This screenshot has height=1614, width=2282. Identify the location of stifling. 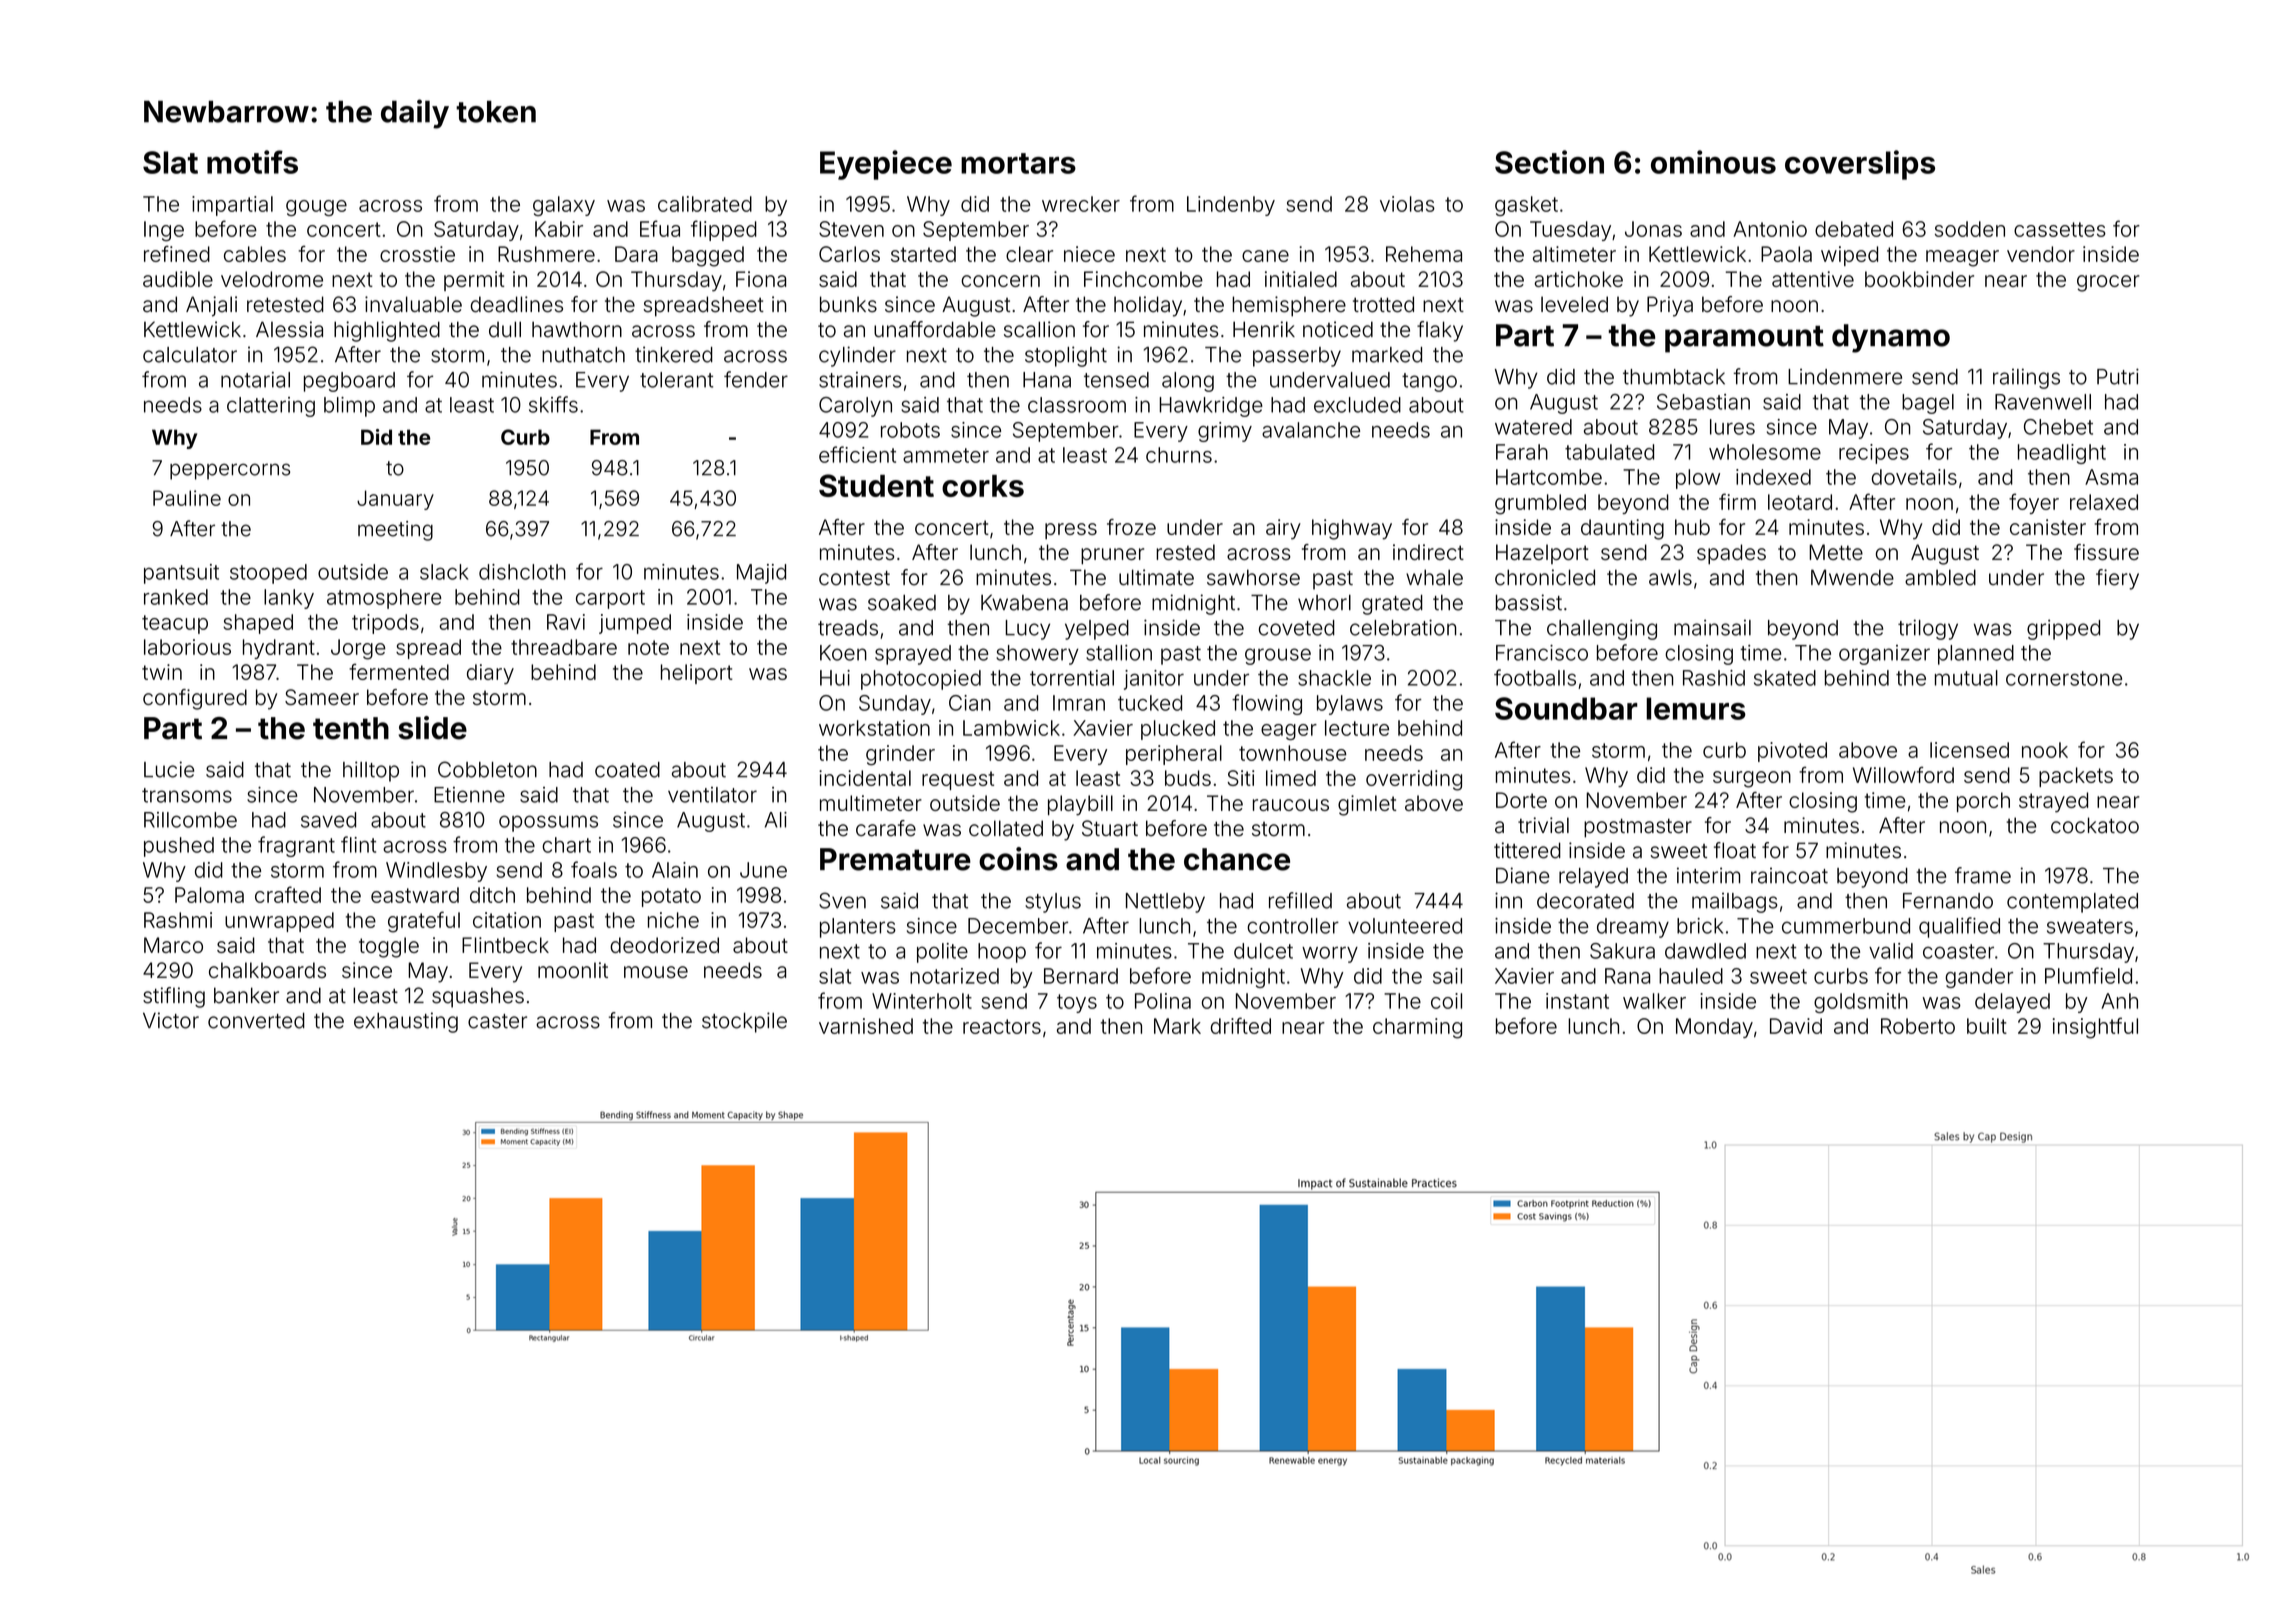
(174, 997).
